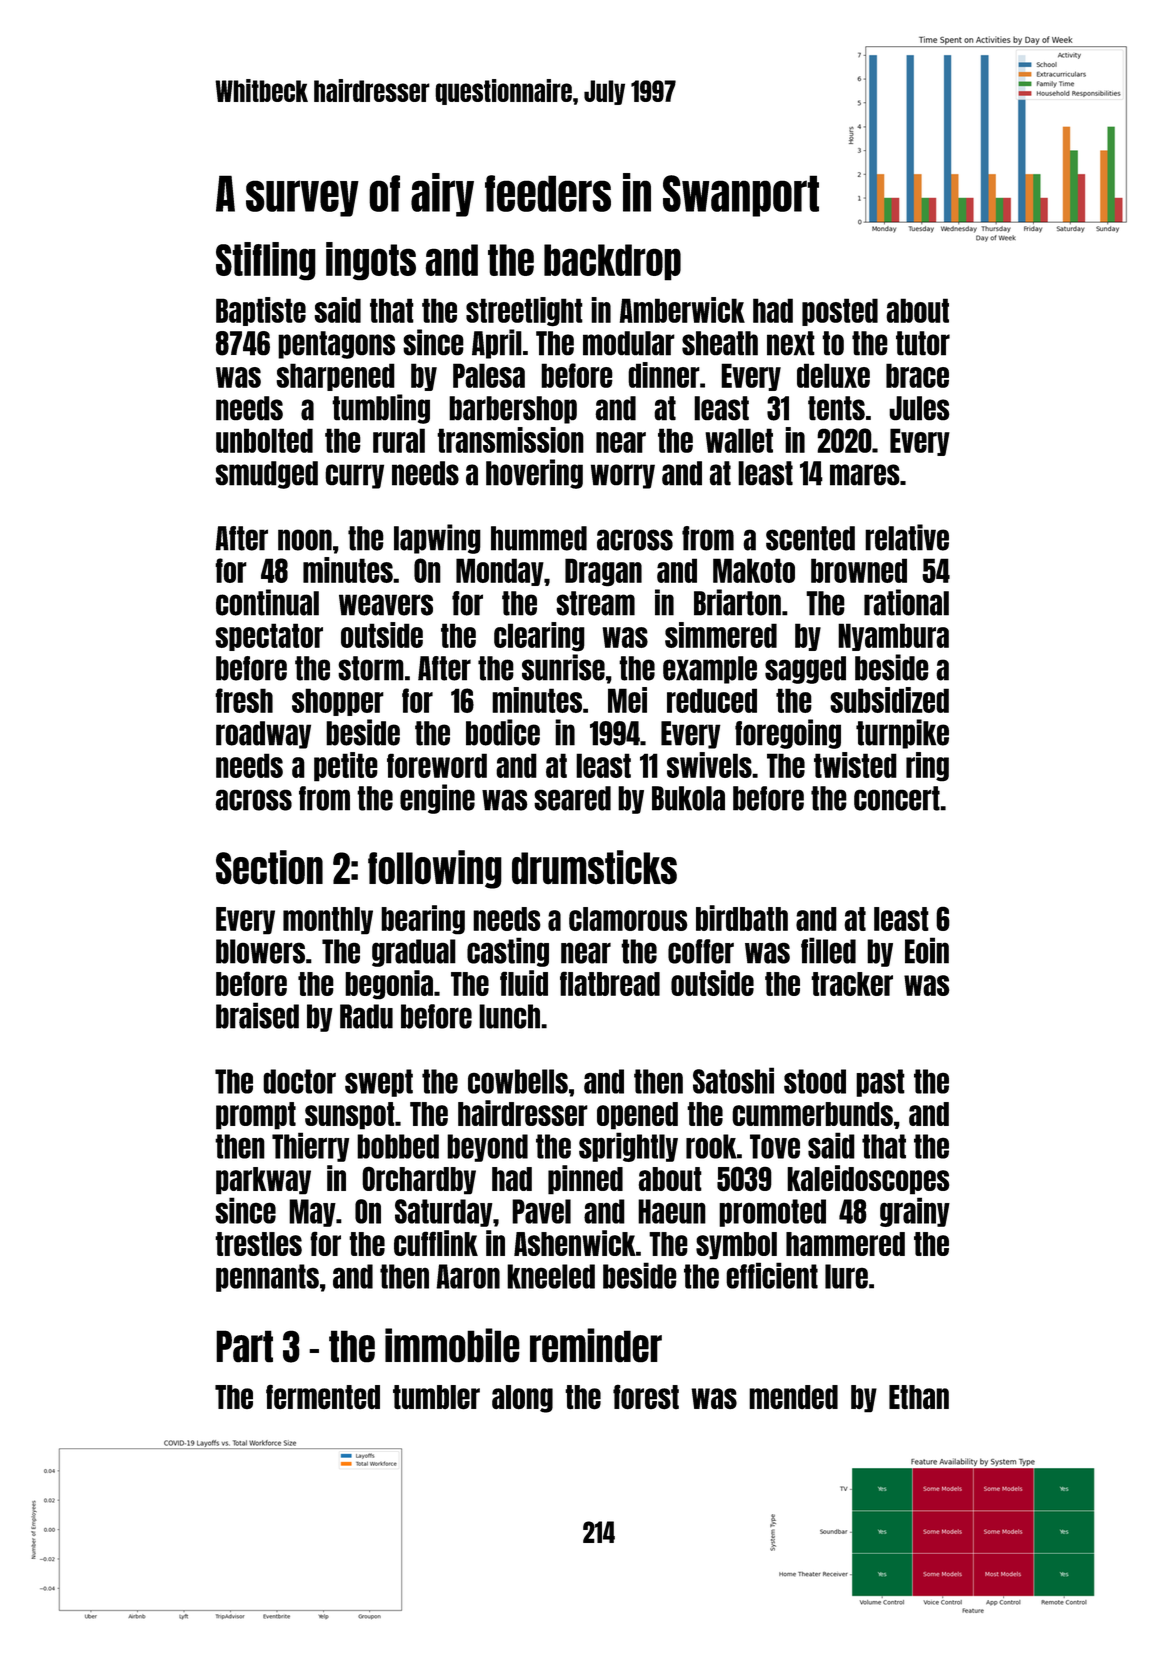 The height and width of the screenshot is (1654, 1165). Describe the element at coordinates (623, 476) in the screenshot. I see `worry` at that location.
